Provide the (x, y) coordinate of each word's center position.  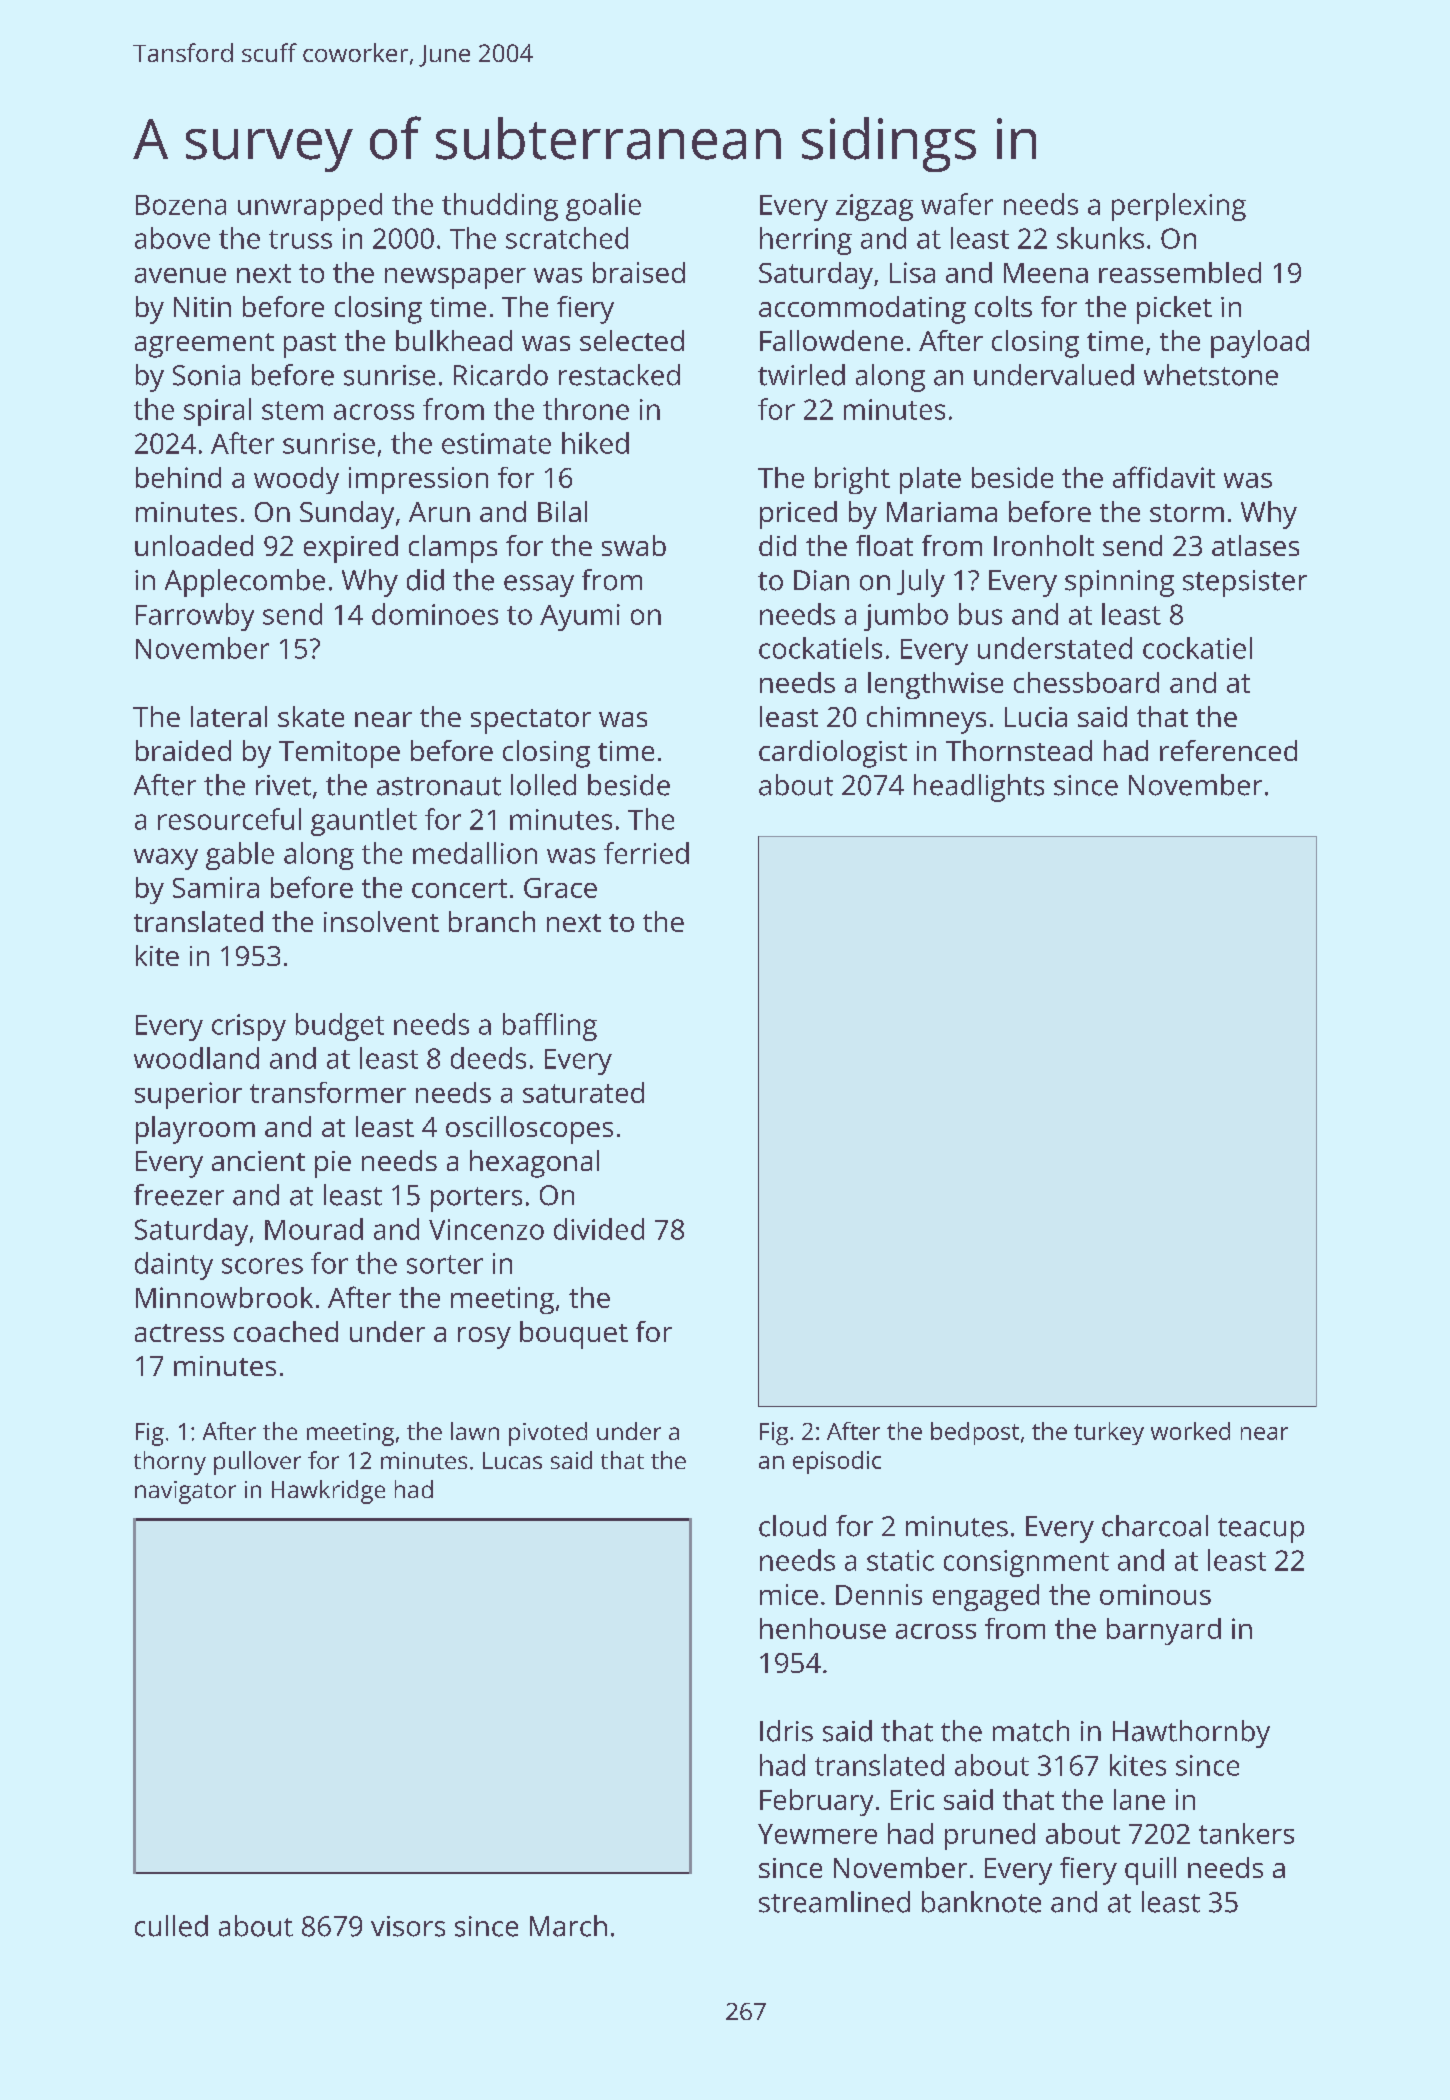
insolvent (381, 921)
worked (1190, 1431)
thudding (500, 207)
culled (171, 1926)
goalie (603, 207)
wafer (957, 204)
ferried (646, 853)
